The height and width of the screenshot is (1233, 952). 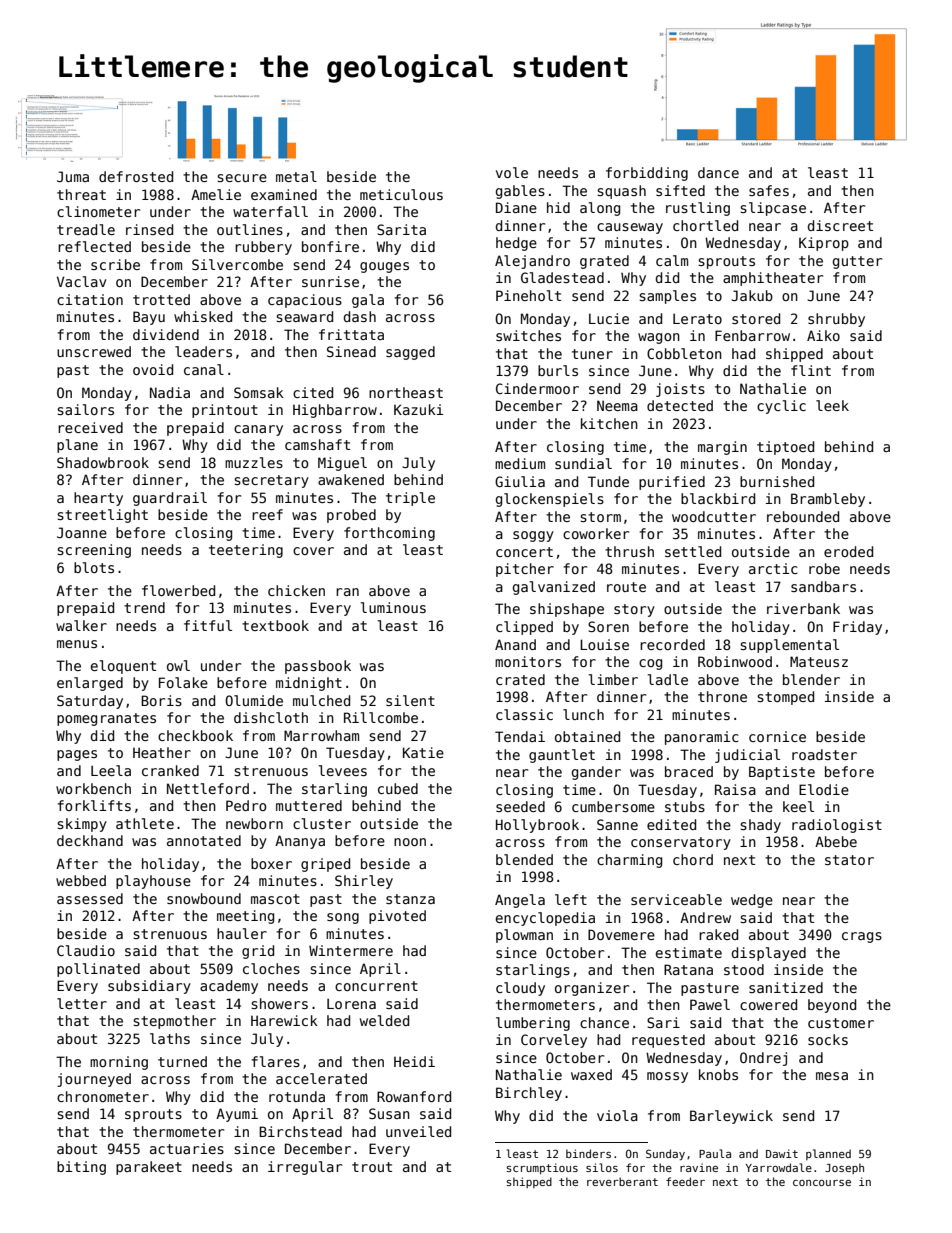 I want to click on shady, so click(x=760, y=826).
